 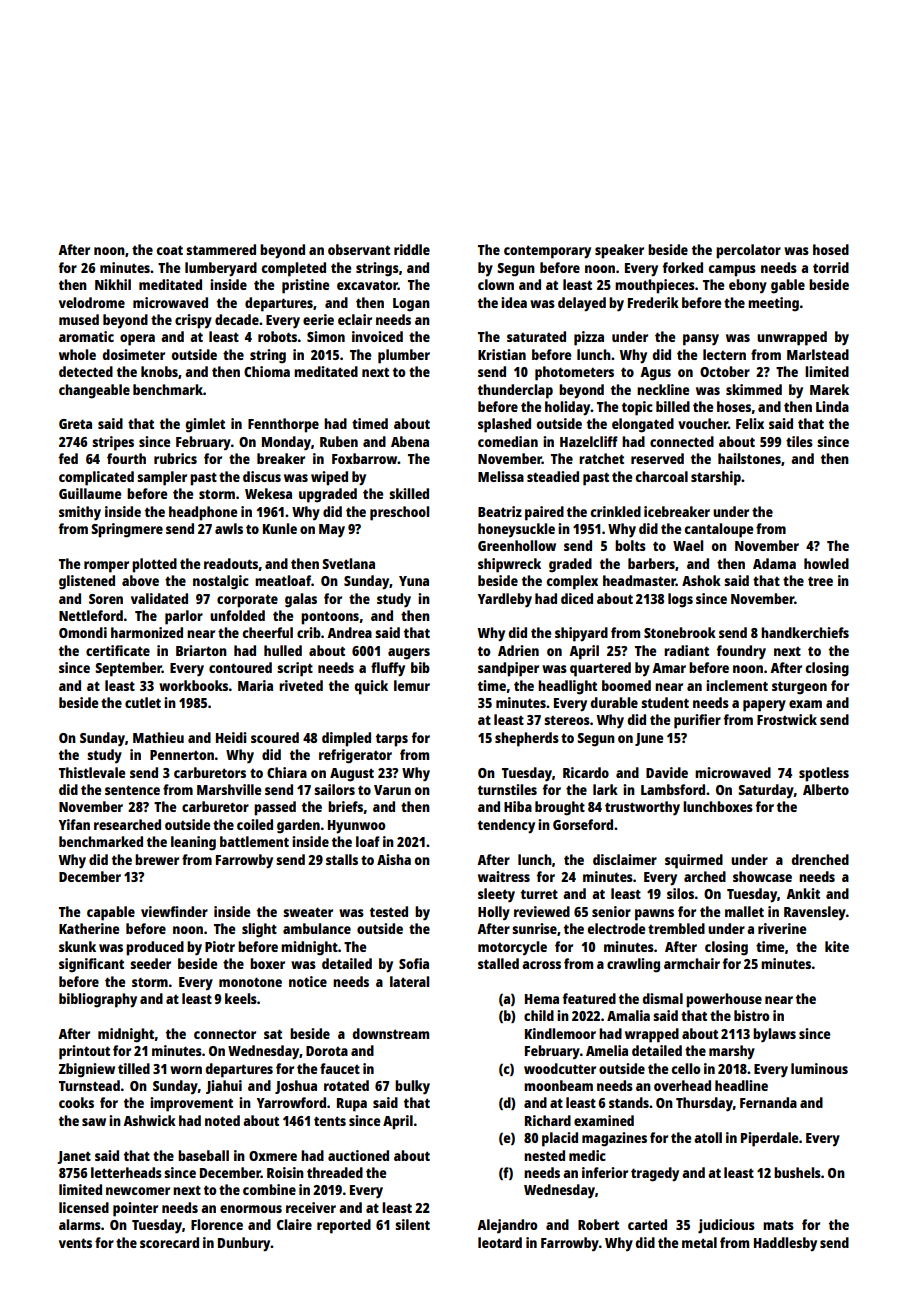 I want to click on mouthpieces, so click(x=655, y=286).
